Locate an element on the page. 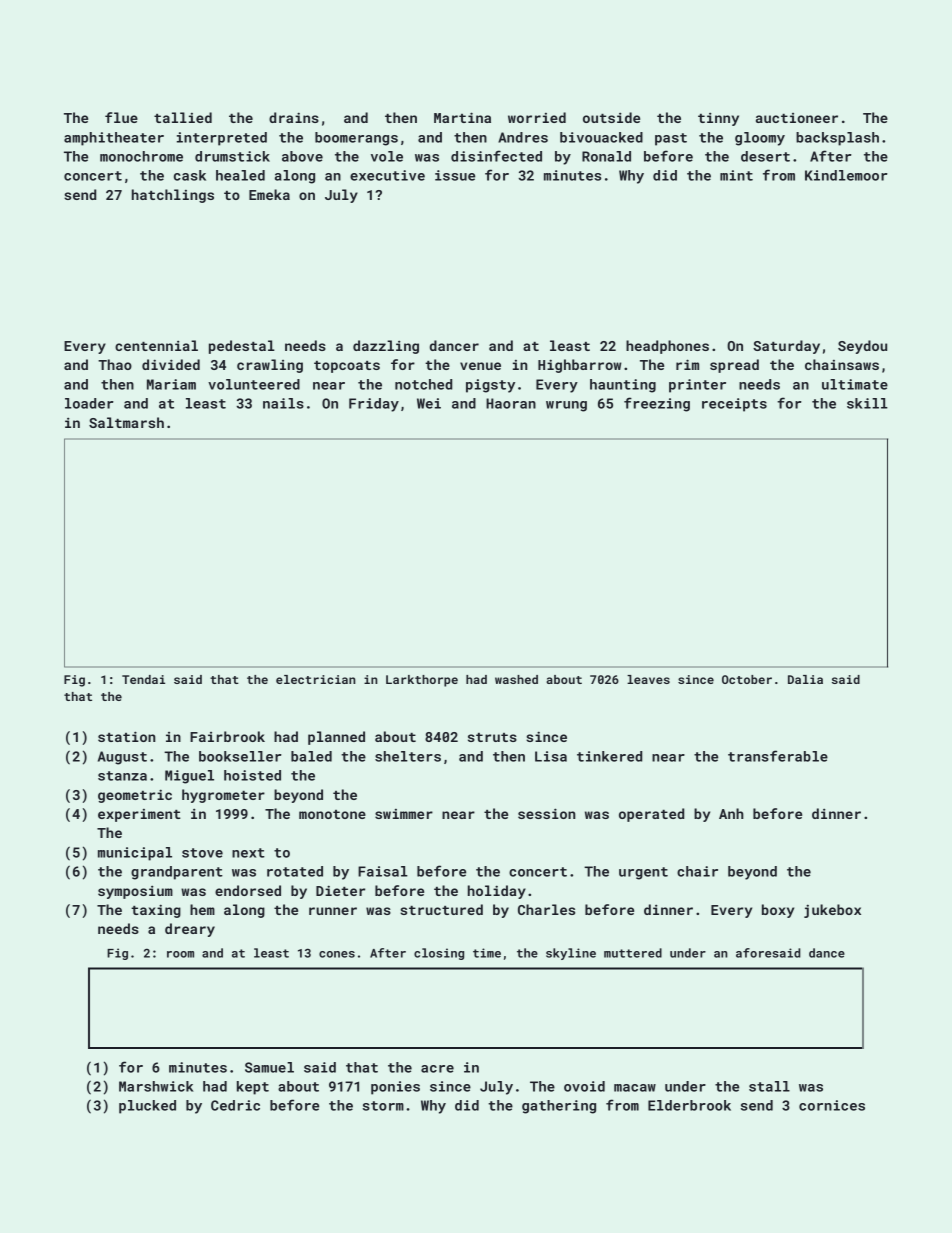  drains is located at coordinates (294, 117).
